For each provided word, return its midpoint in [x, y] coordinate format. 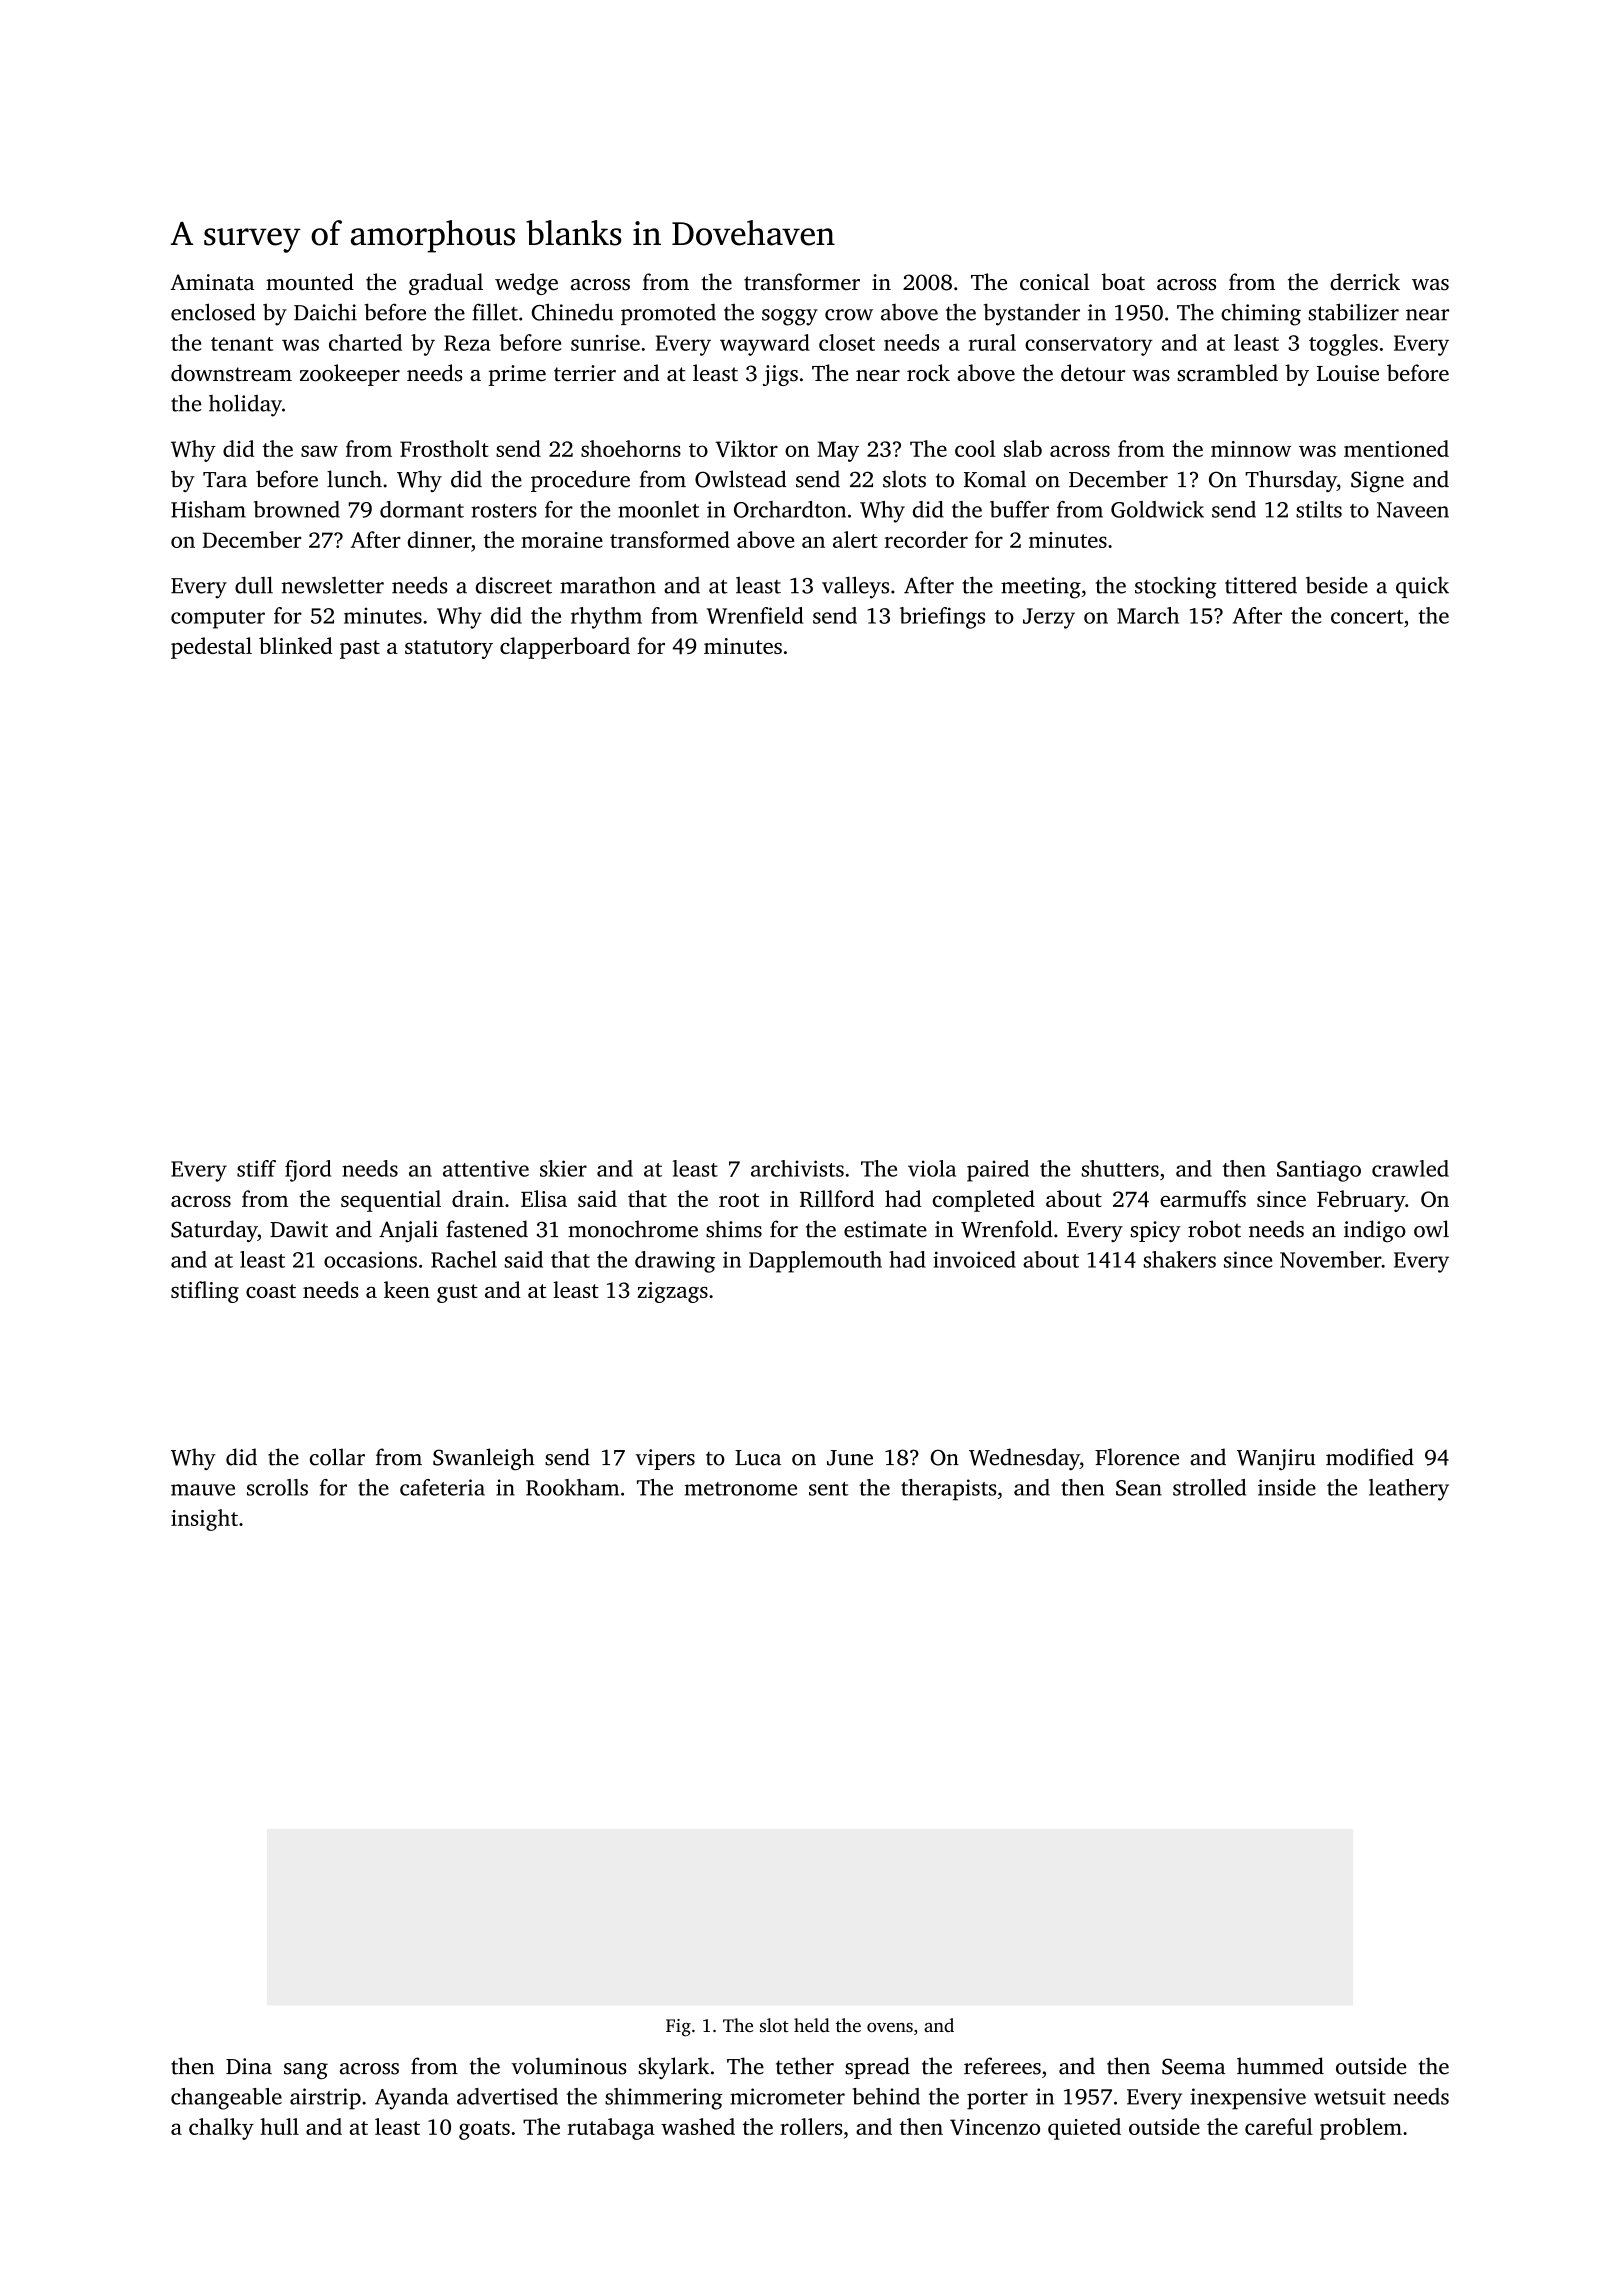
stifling [205, 1292]
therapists [949, 1490]
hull [279, 2126]
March [1148, 615]
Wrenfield [755, 615]
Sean [1139, 1488]
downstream [231, 373]
